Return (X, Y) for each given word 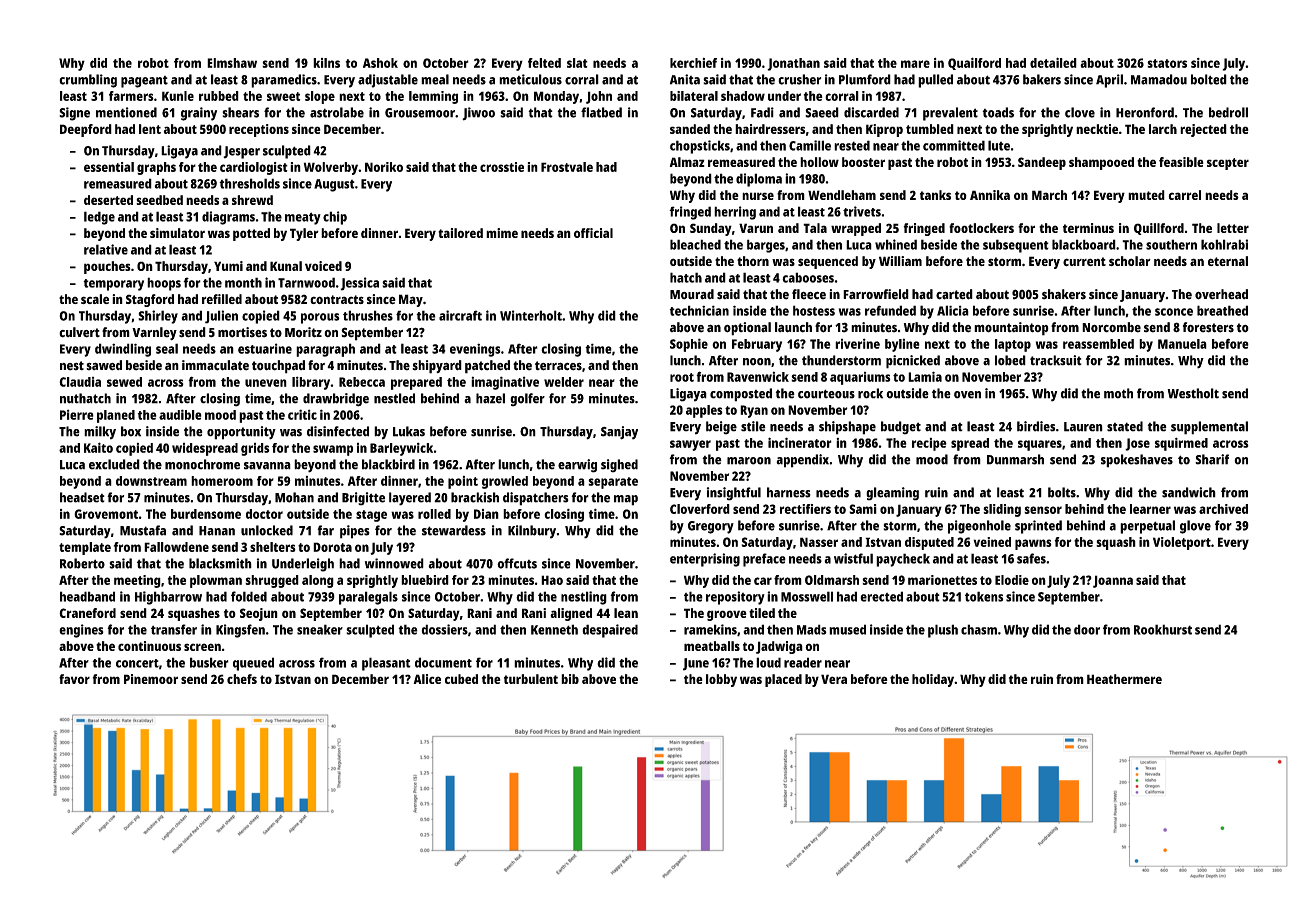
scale (95, 299)
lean (626, 613)
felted (544, 63)
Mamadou (1159, 79)
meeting (137, 581)
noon (757, 362)
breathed (1222, 310)
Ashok (380, 63)
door (1087, 629)
